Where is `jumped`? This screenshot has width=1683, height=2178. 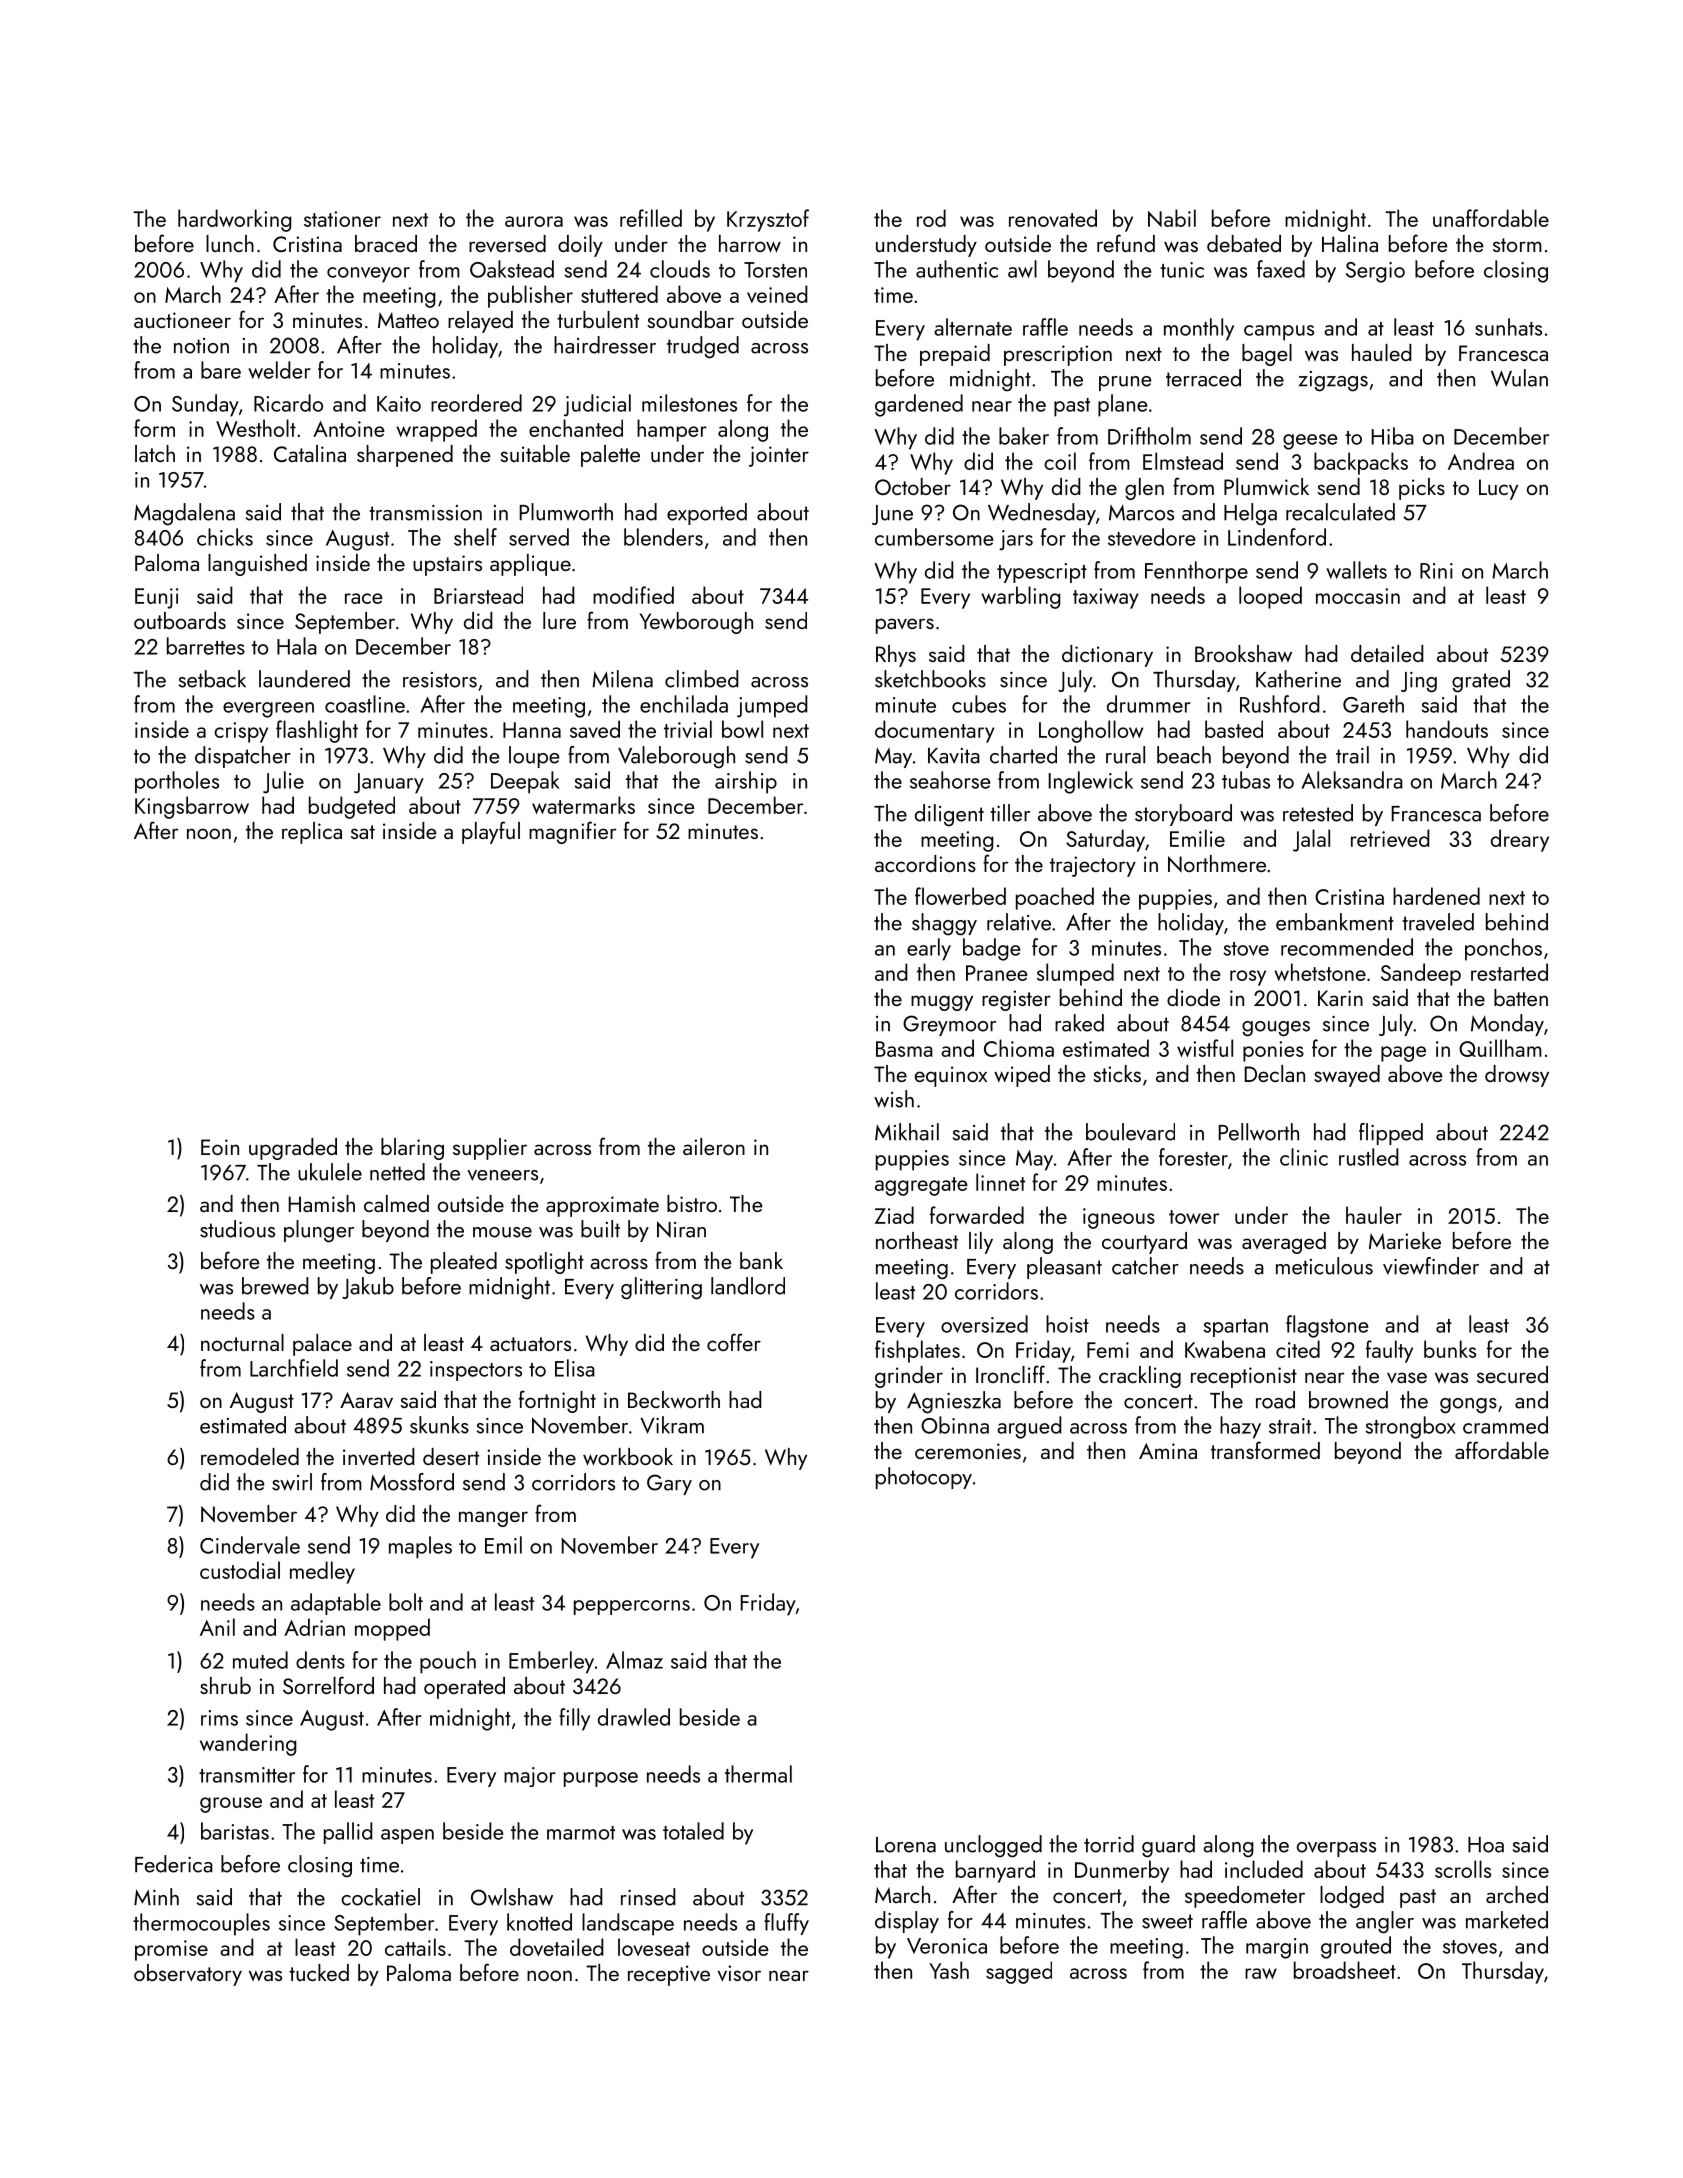 jumped is located at coordinates (772, 706).
